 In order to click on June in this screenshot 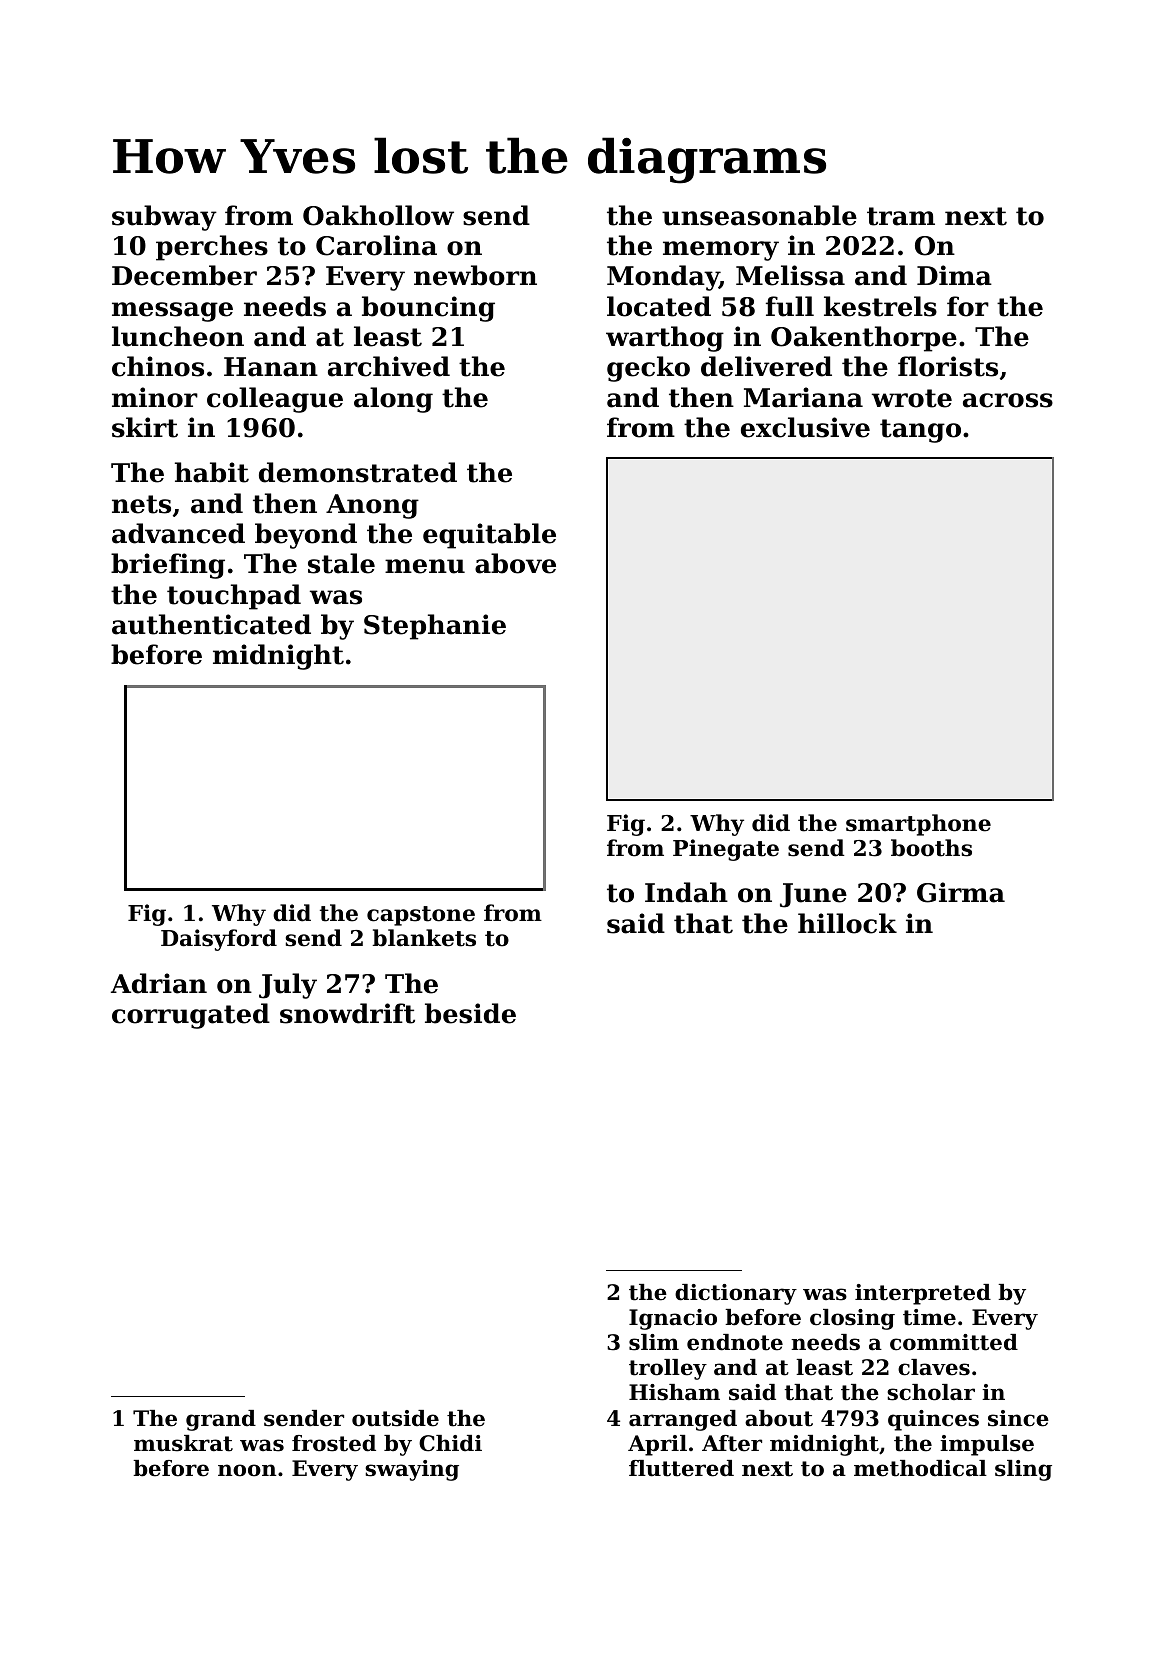, I will do `click(813, 895)`.
